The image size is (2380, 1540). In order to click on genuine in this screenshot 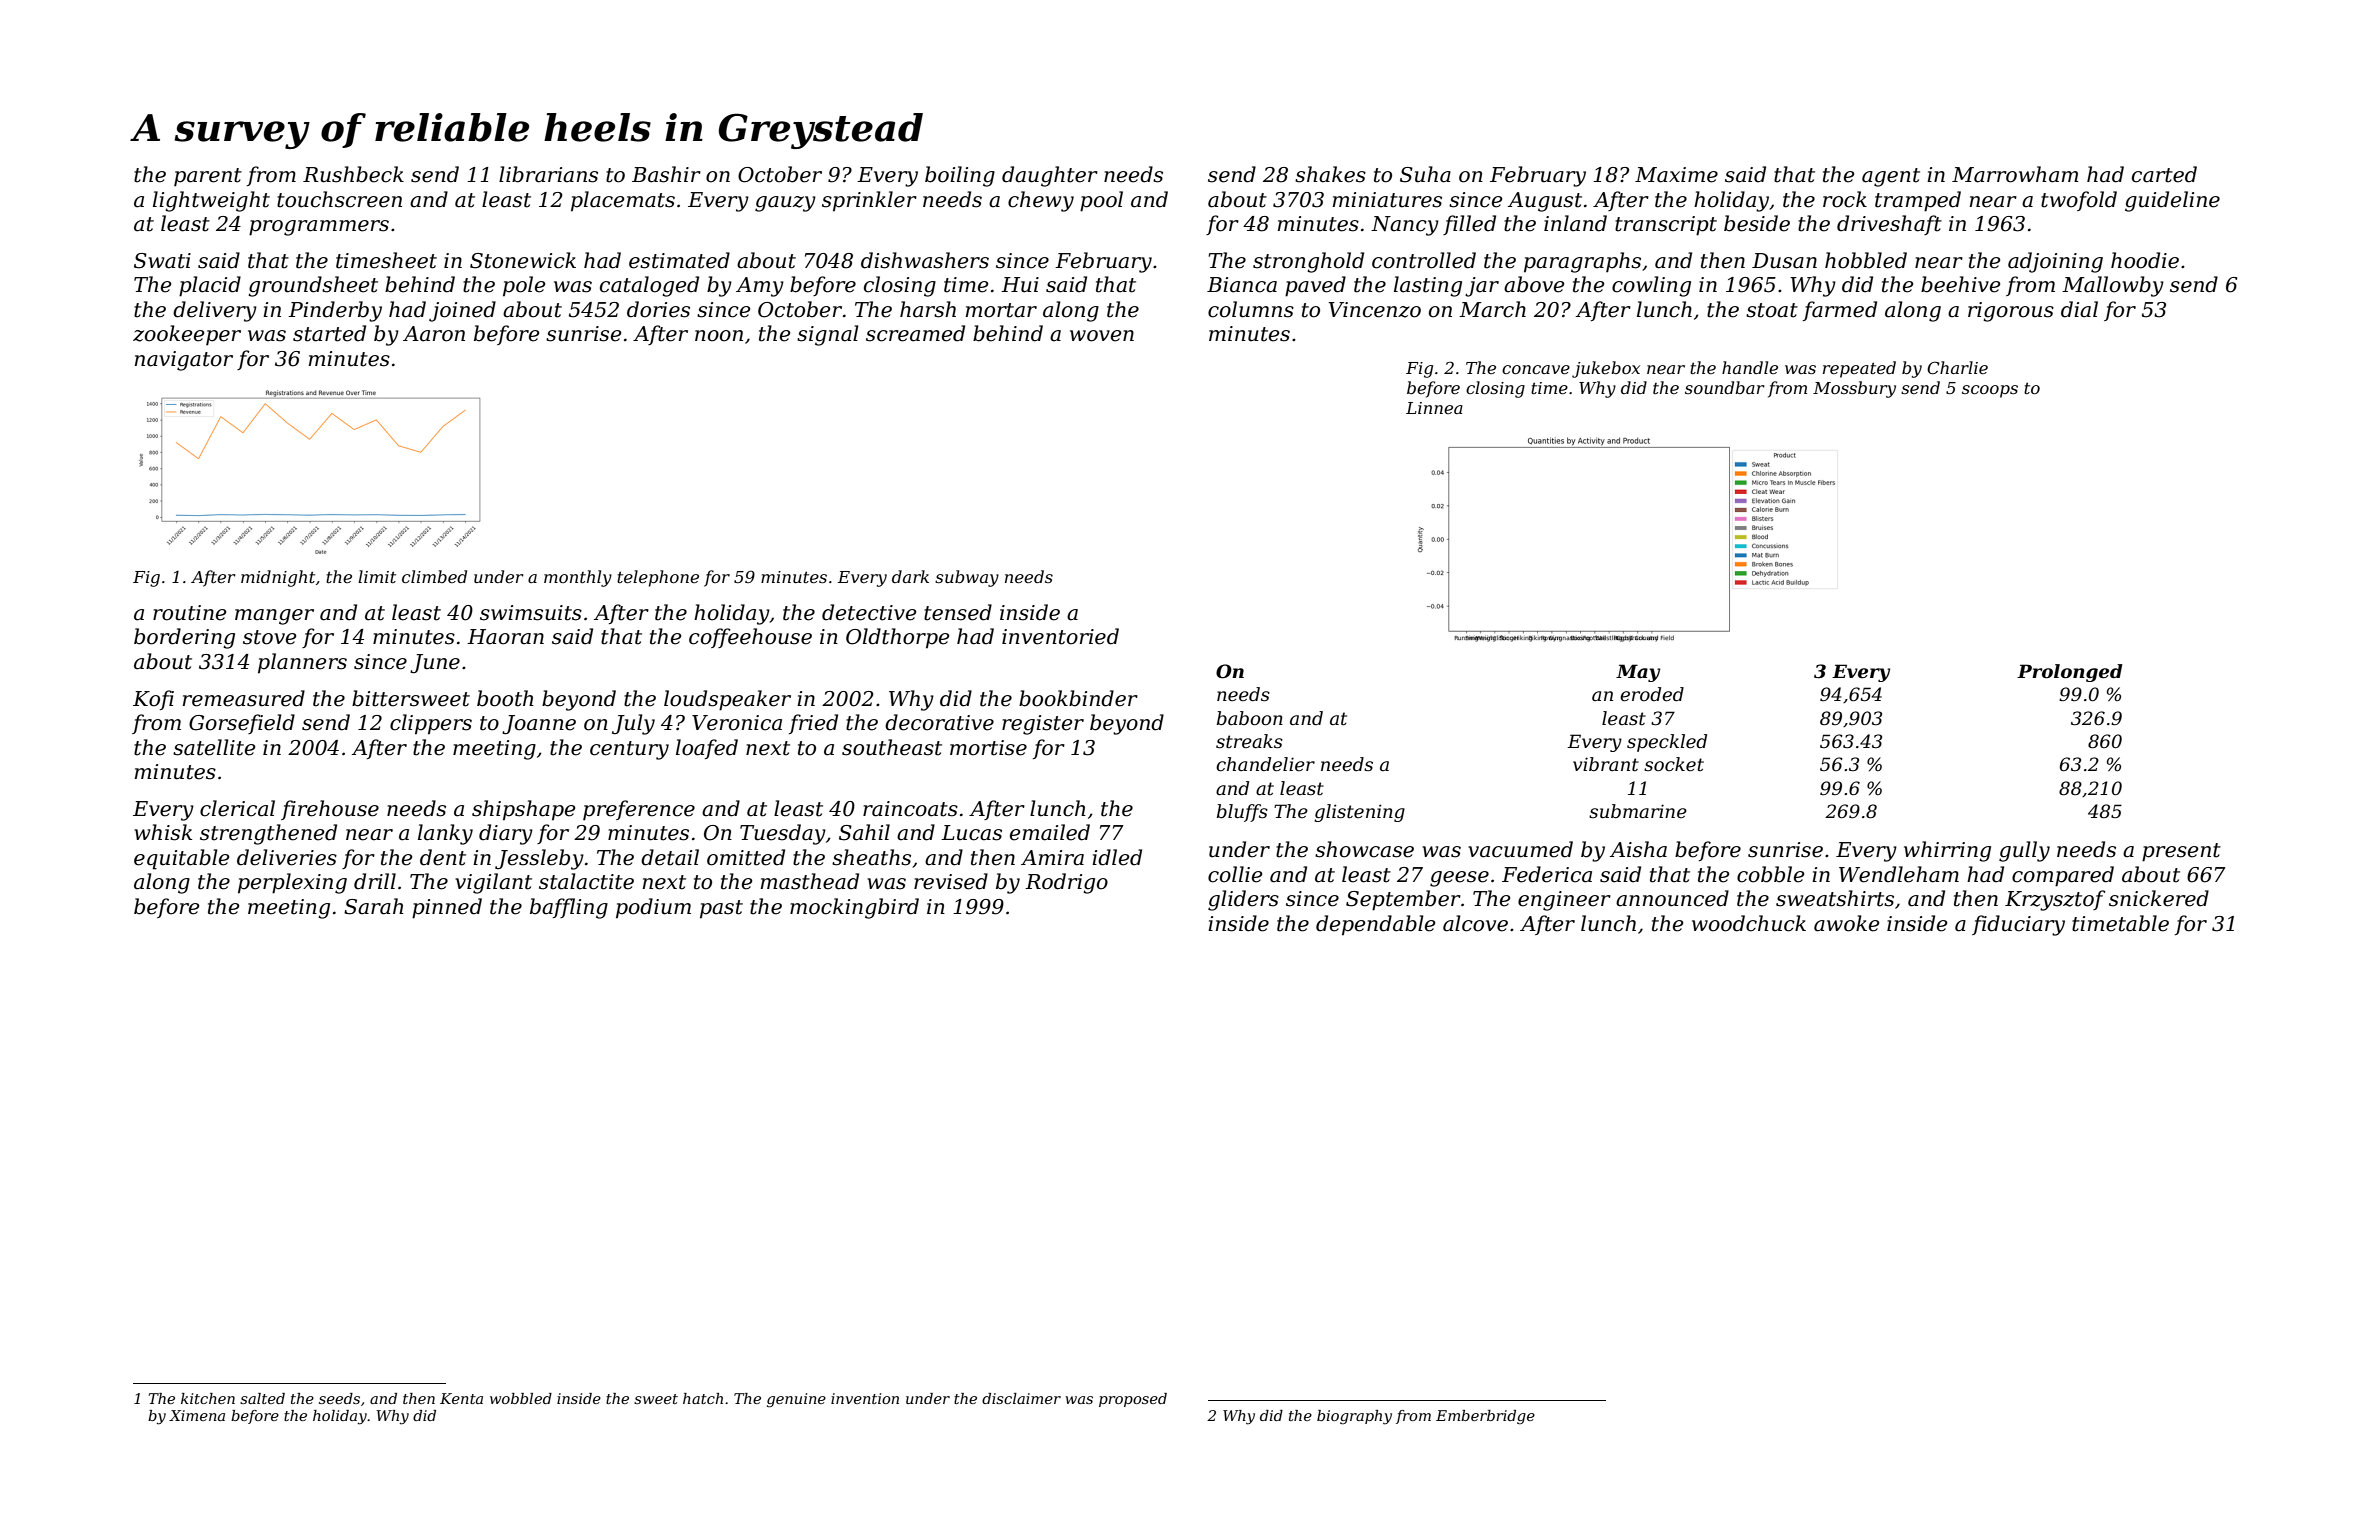, I will do `click(796, 1400)`.
